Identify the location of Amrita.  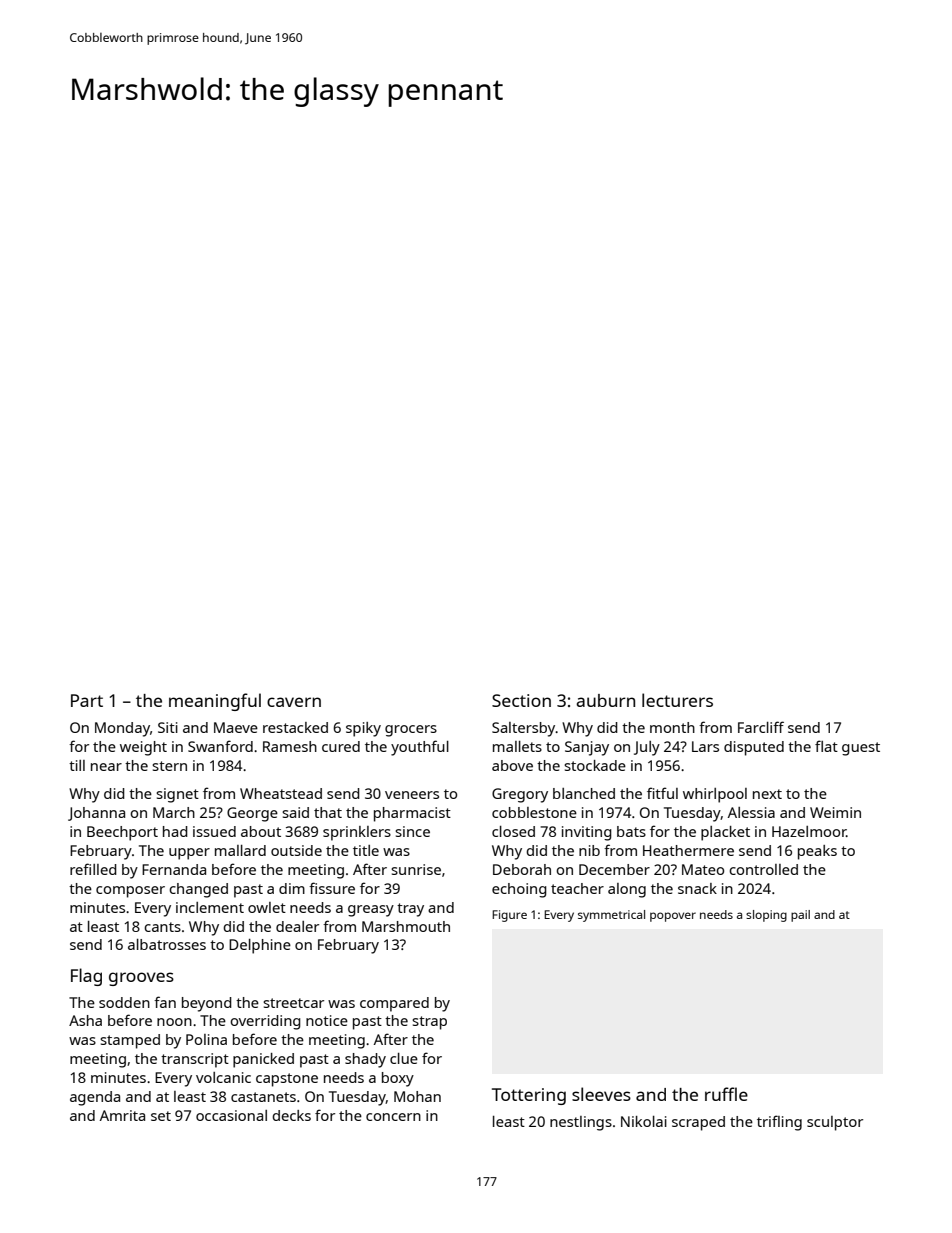
(122, 1115).
